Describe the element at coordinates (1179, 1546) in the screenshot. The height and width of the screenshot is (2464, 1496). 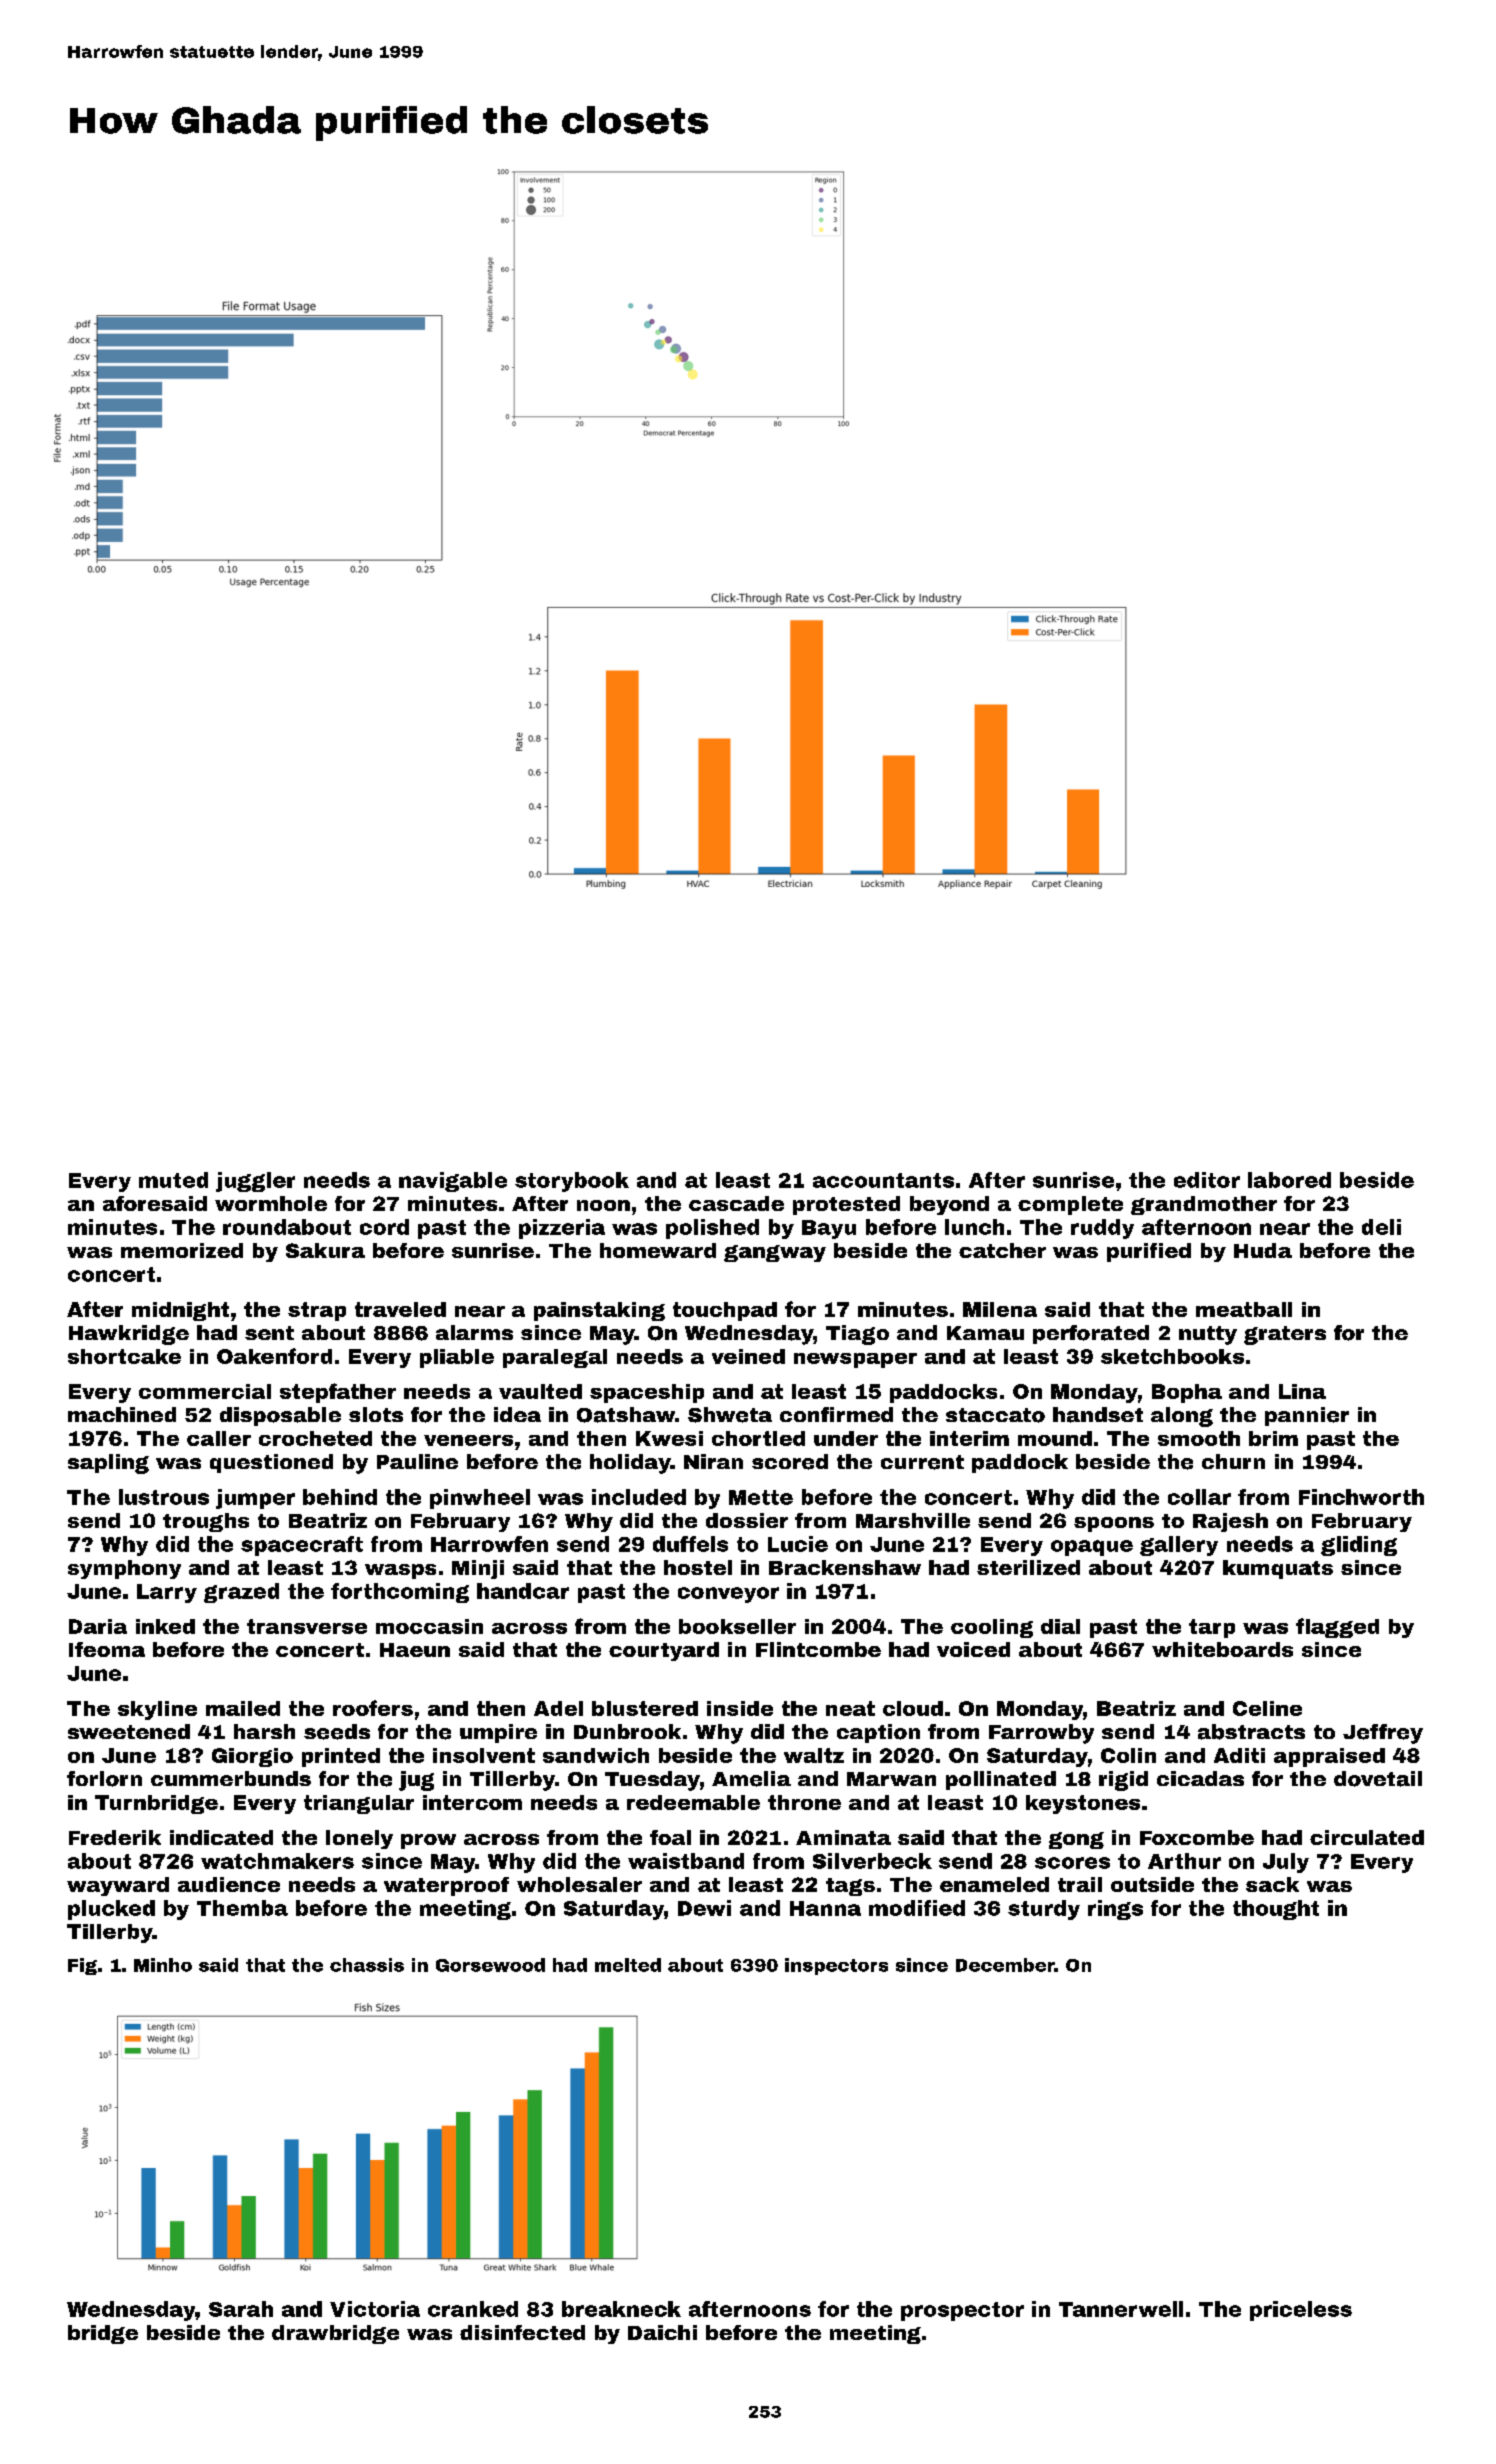
I see `gallery` at that location.
